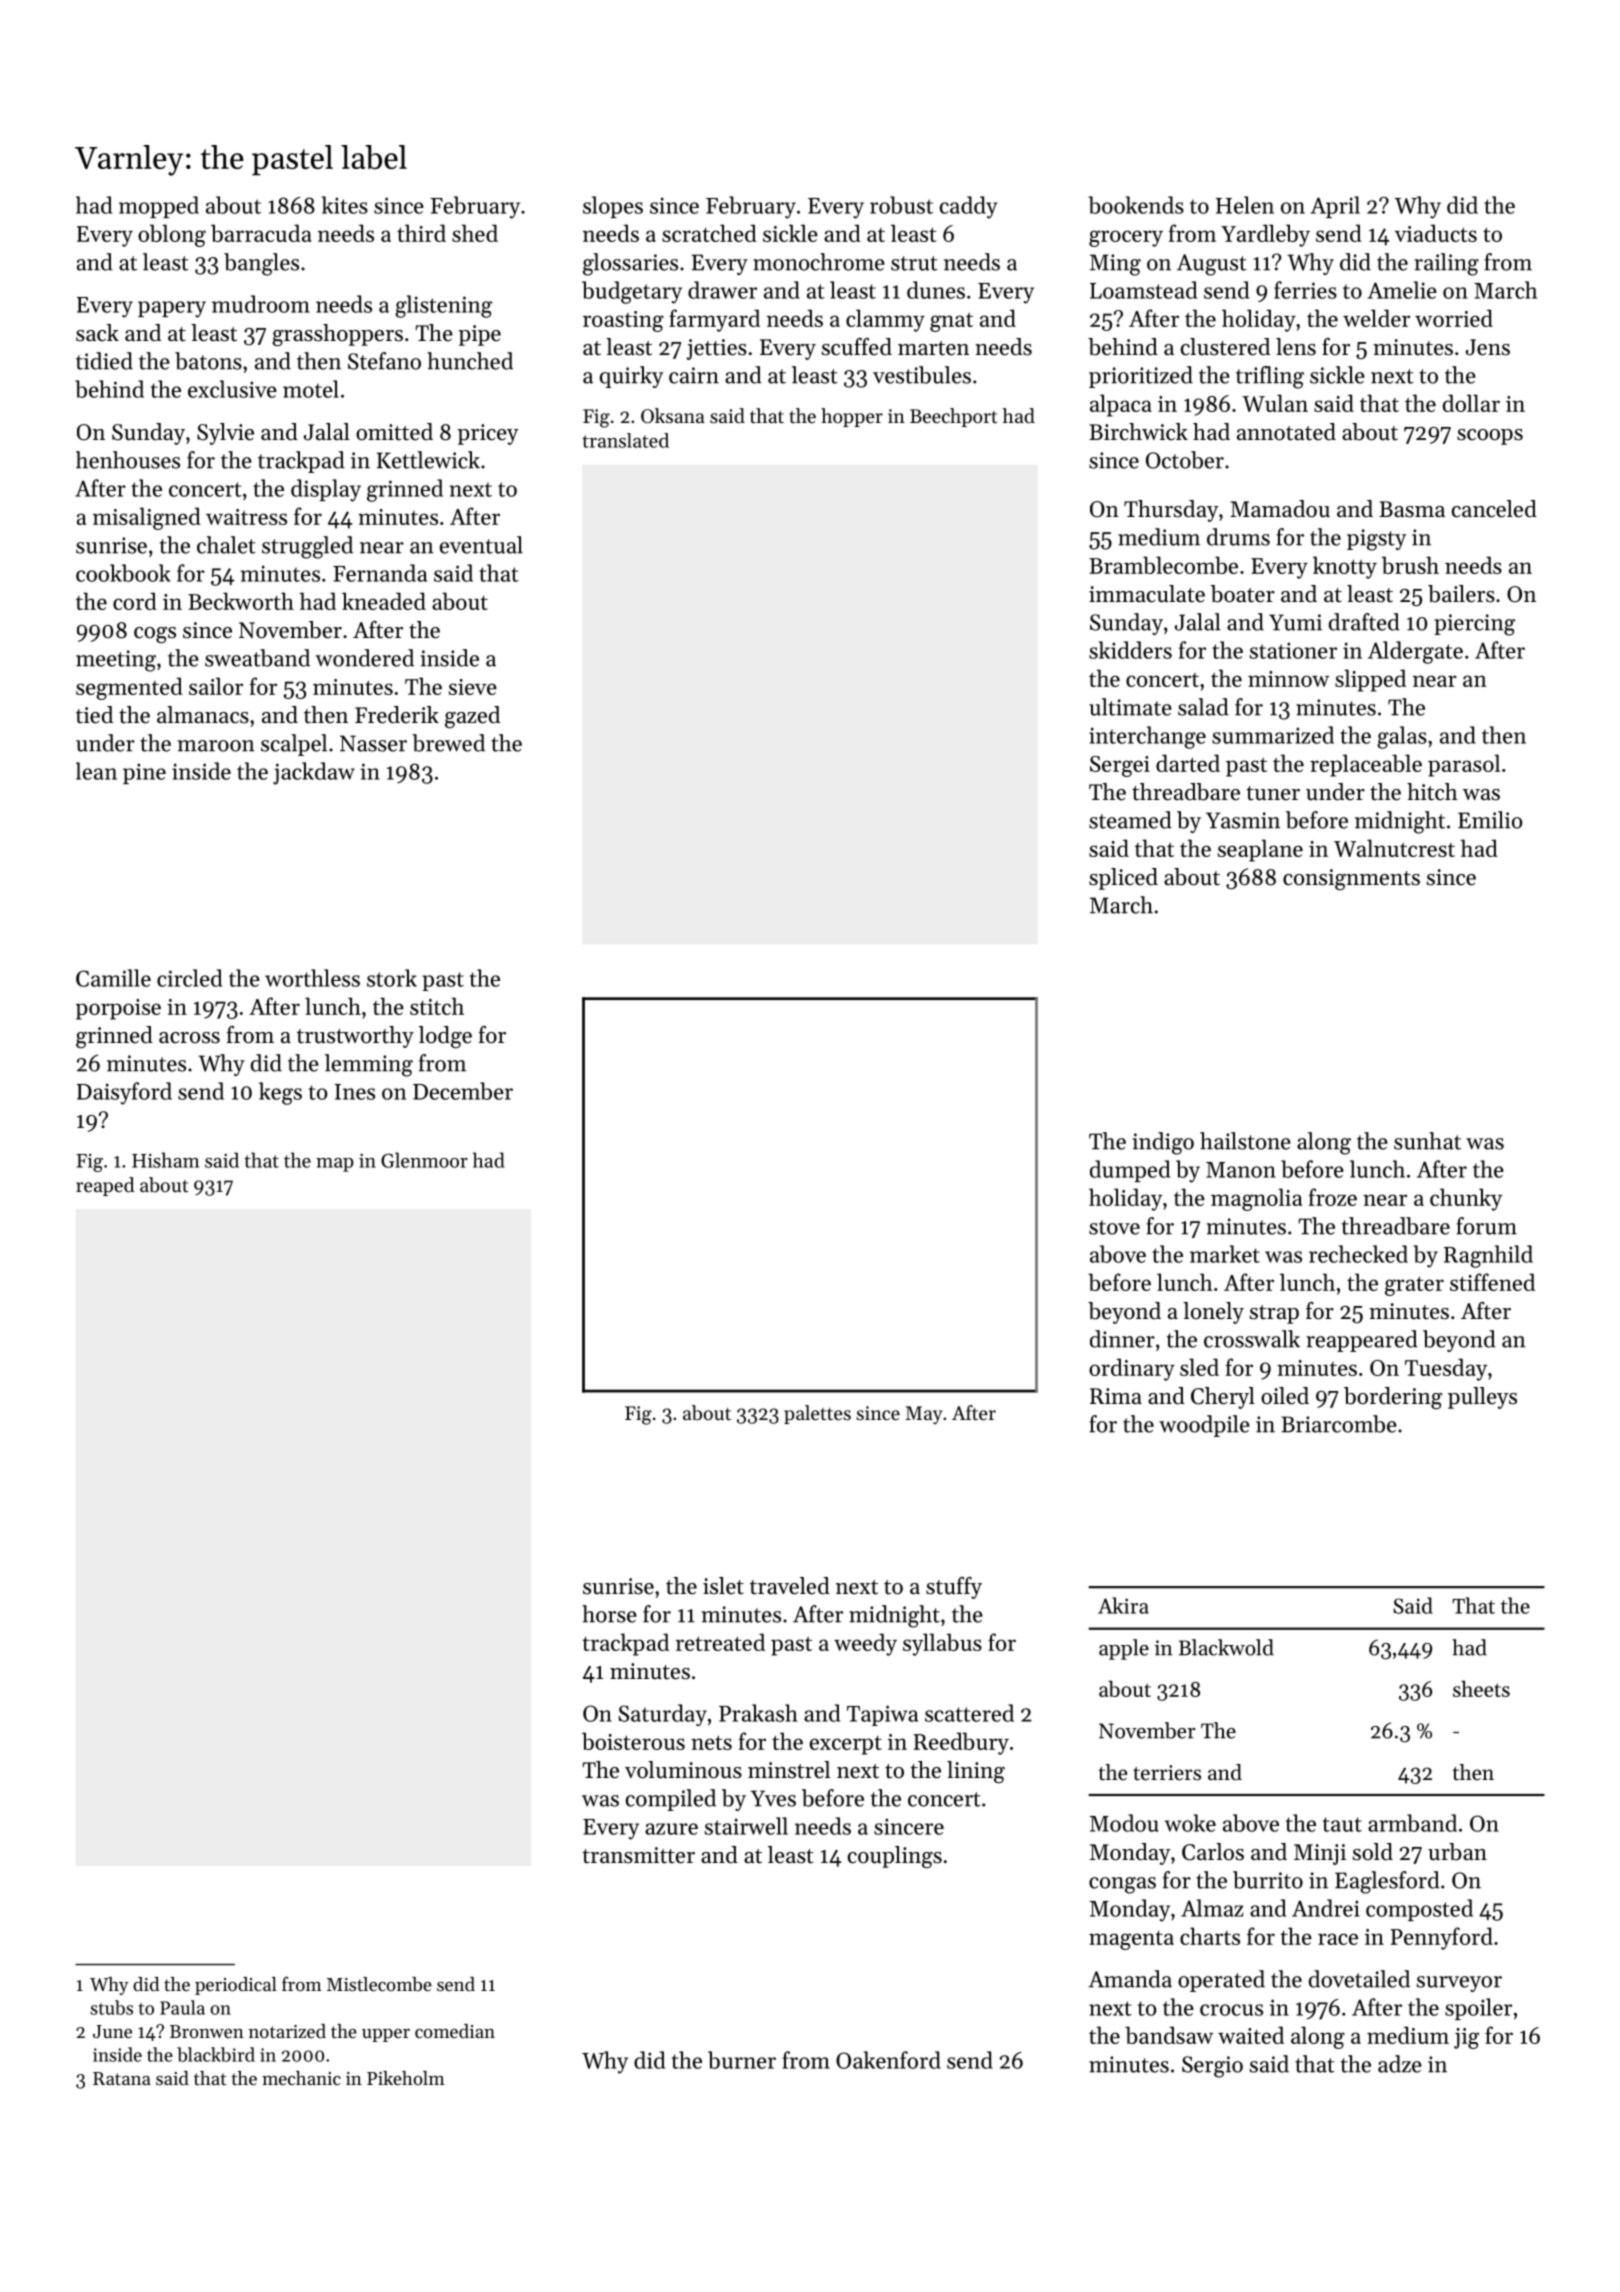  I want to click on steamed, so click(1130, 820).
